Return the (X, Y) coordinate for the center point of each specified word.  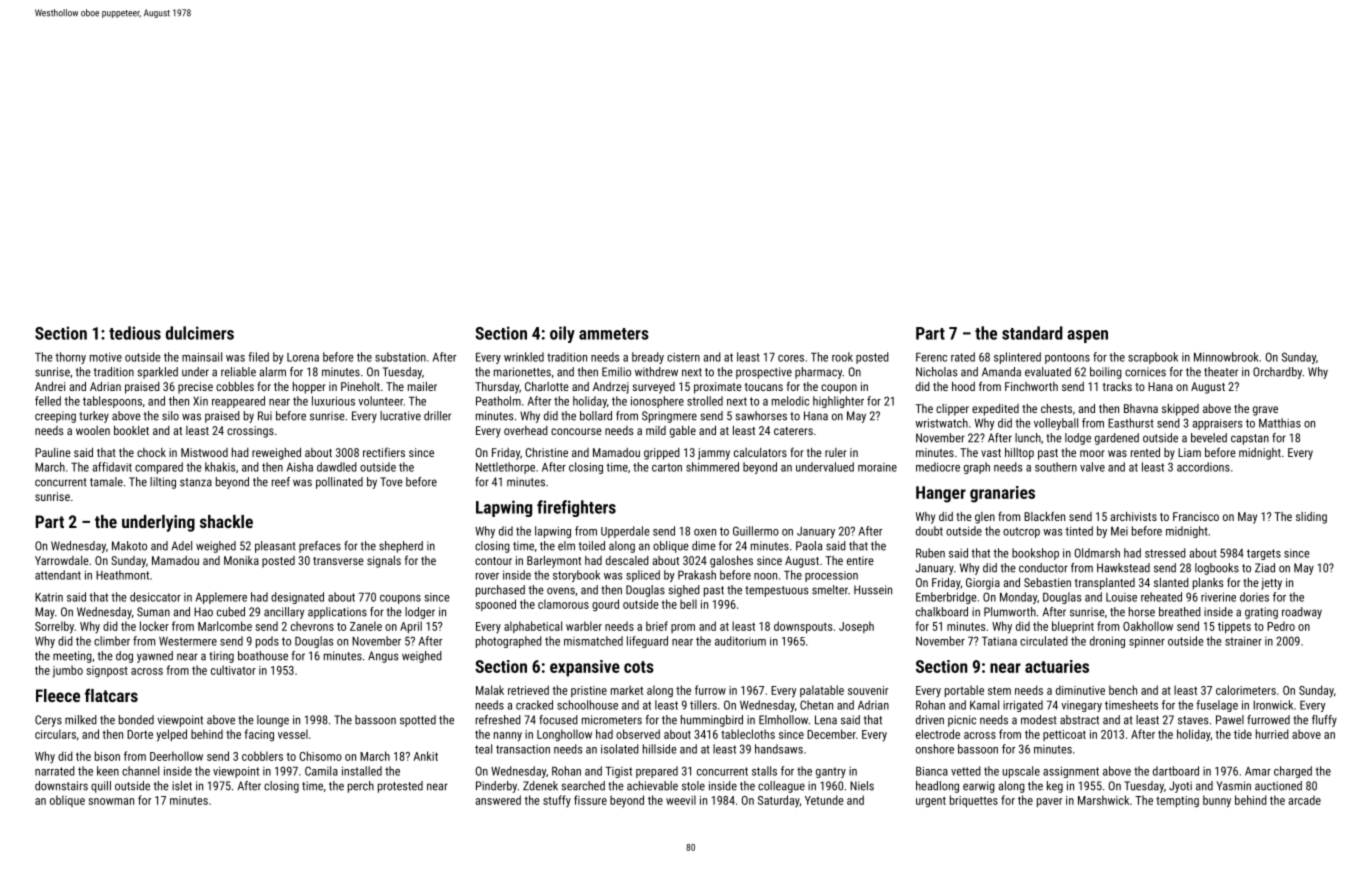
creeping (55, 417)
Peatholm (498, 401)
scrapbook (1153, 358)
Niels (862, 786)
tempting (1177, 802)
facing (259, 735)
